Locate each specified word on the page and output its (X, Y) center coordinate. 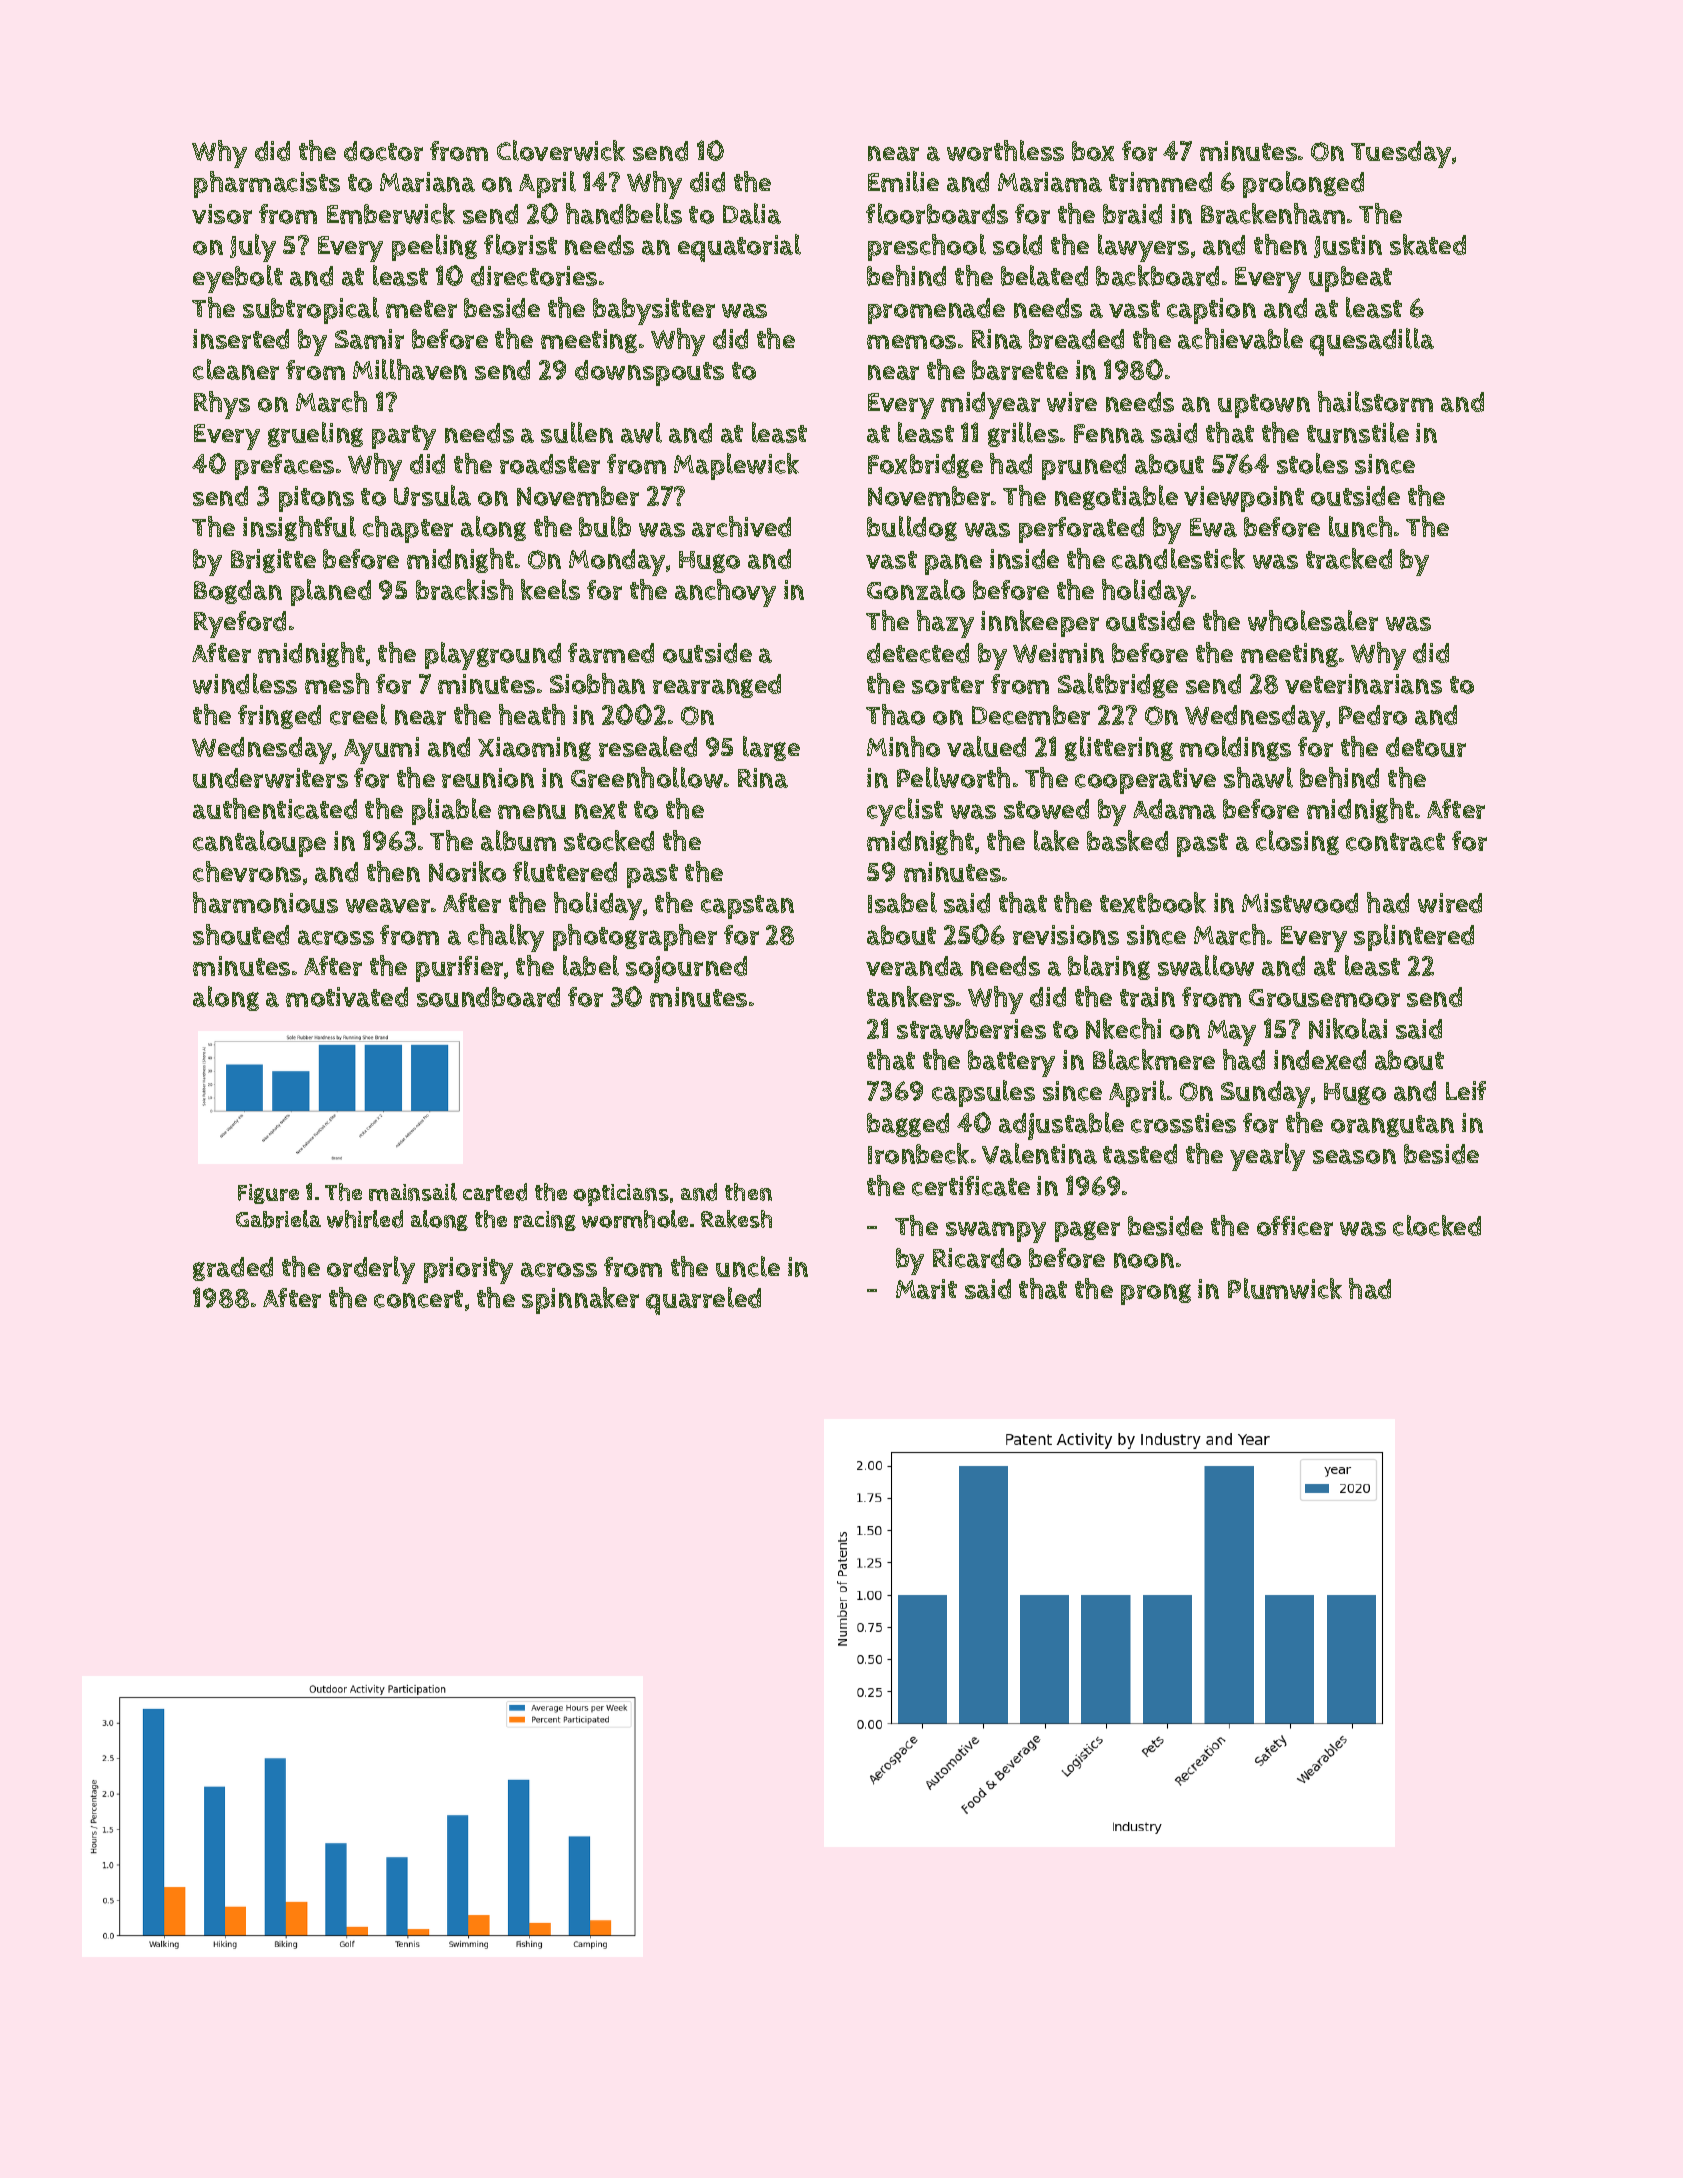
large (771, 748)
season (1354, 1156)
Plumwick (1285, 1288)
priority (468, 1270)
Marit (926, 1289)
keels (550, 589)
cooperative (1145, 781)
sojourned (686, 969)
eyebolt (238, 279)
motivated (347, 997)
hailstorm (1375, 401)
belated (1044, 275)
